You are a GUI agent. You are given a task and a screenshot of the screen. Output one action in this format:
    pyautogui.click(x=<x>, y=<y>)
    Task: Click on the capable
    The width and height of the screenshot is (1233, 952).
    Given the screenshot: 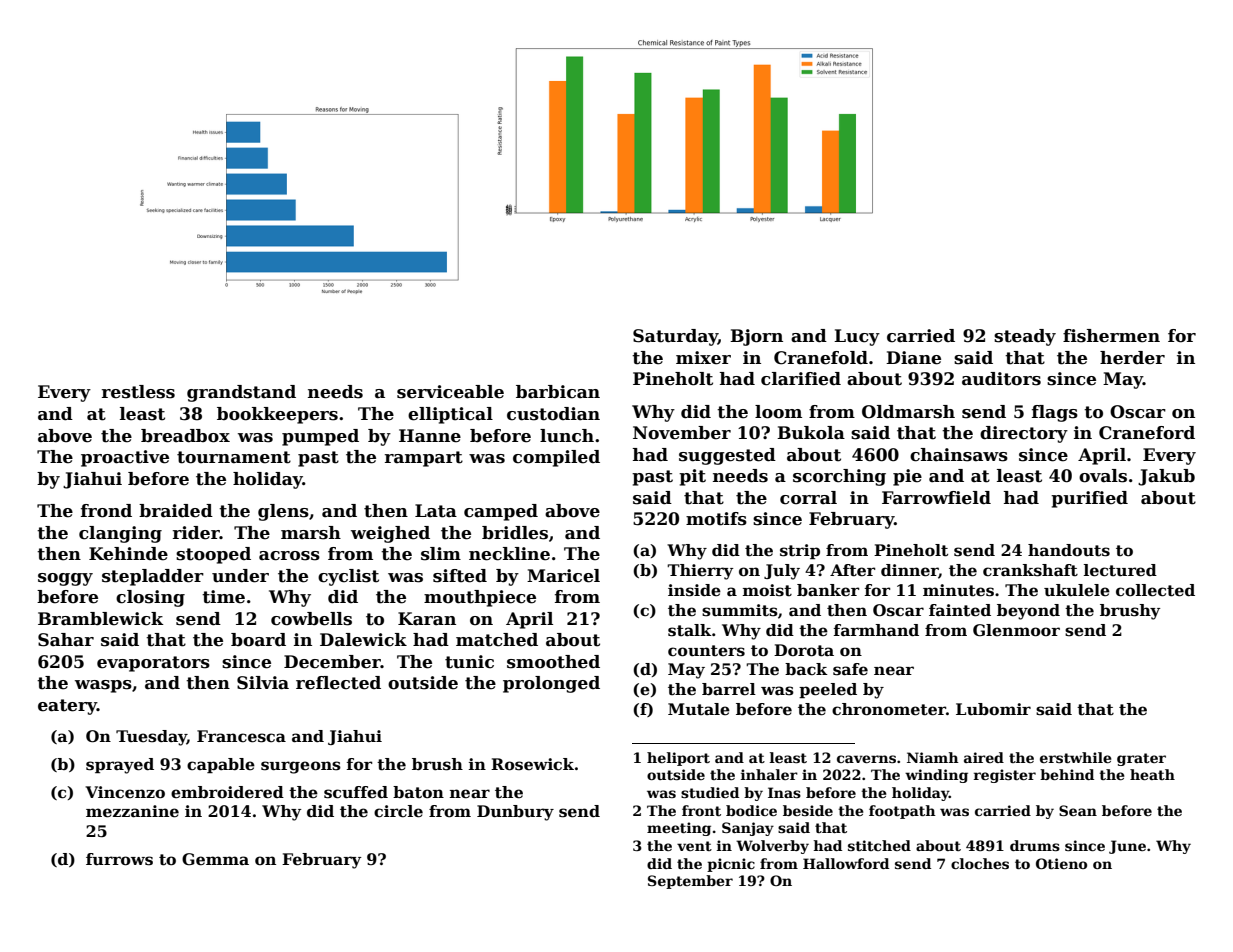 What is the action you would take?
    pyautogui.click(x=221, y=765)
